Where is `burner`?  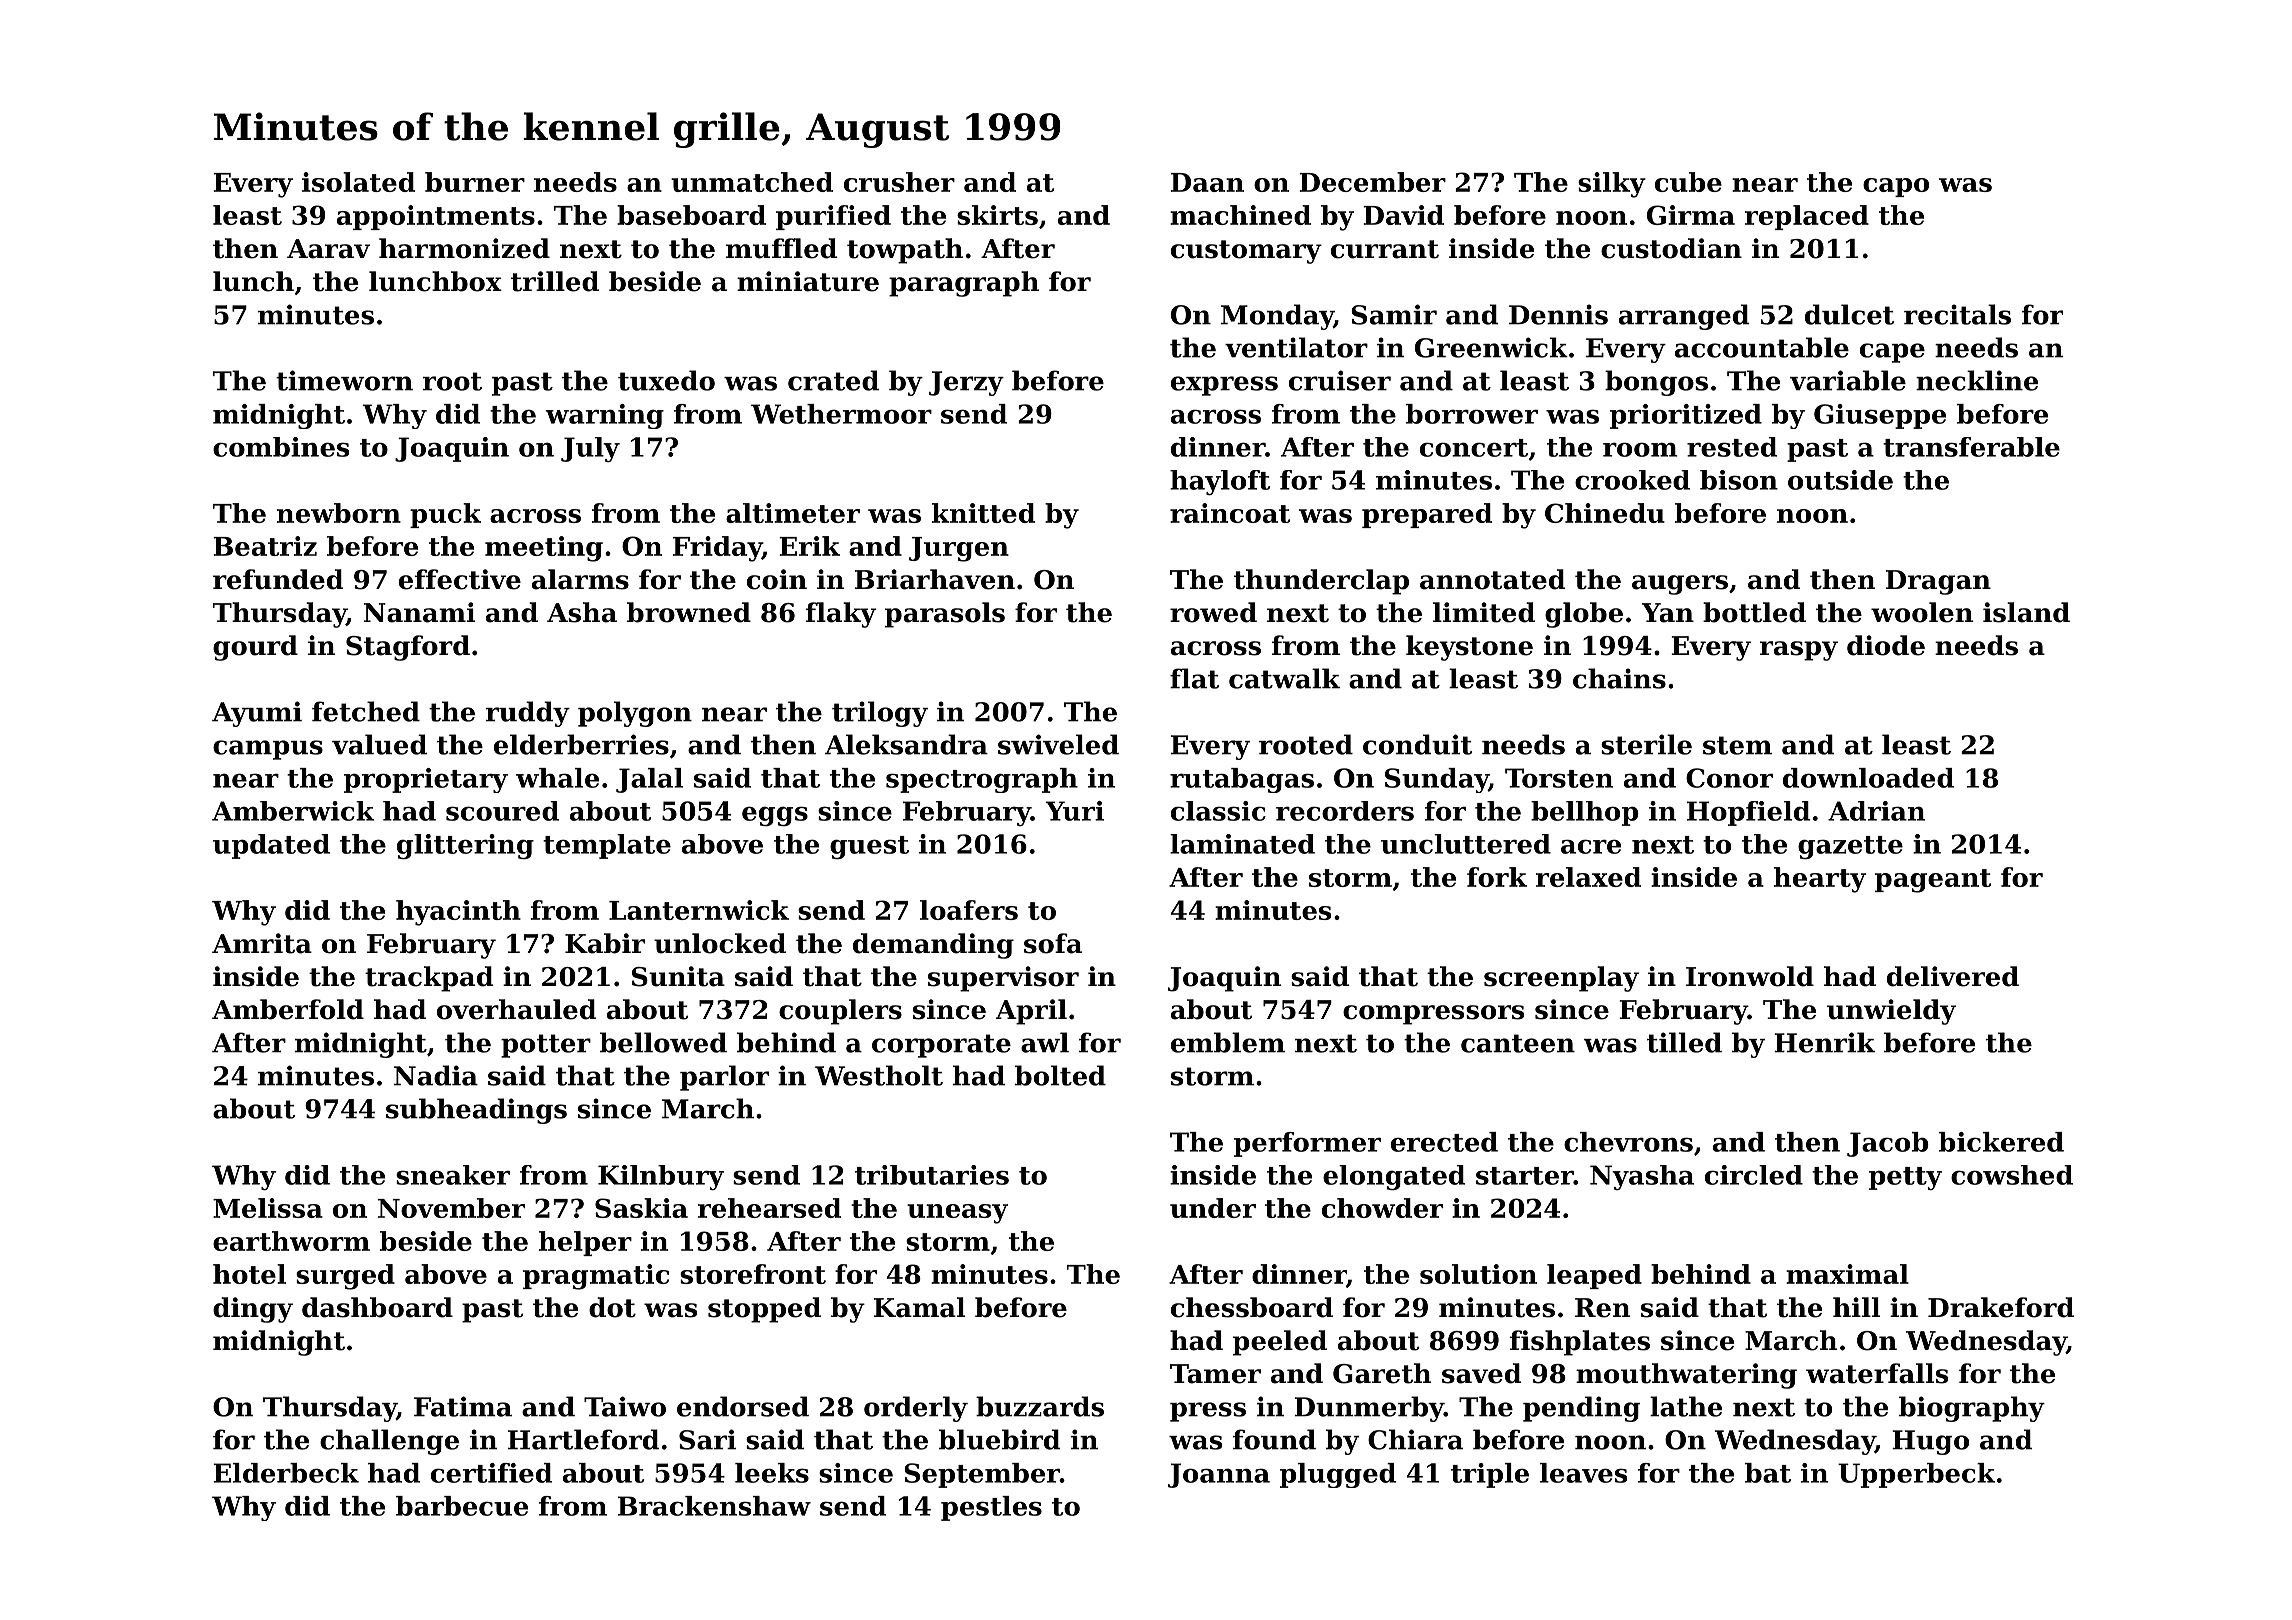
burner is located at coordinates (475, 182).
